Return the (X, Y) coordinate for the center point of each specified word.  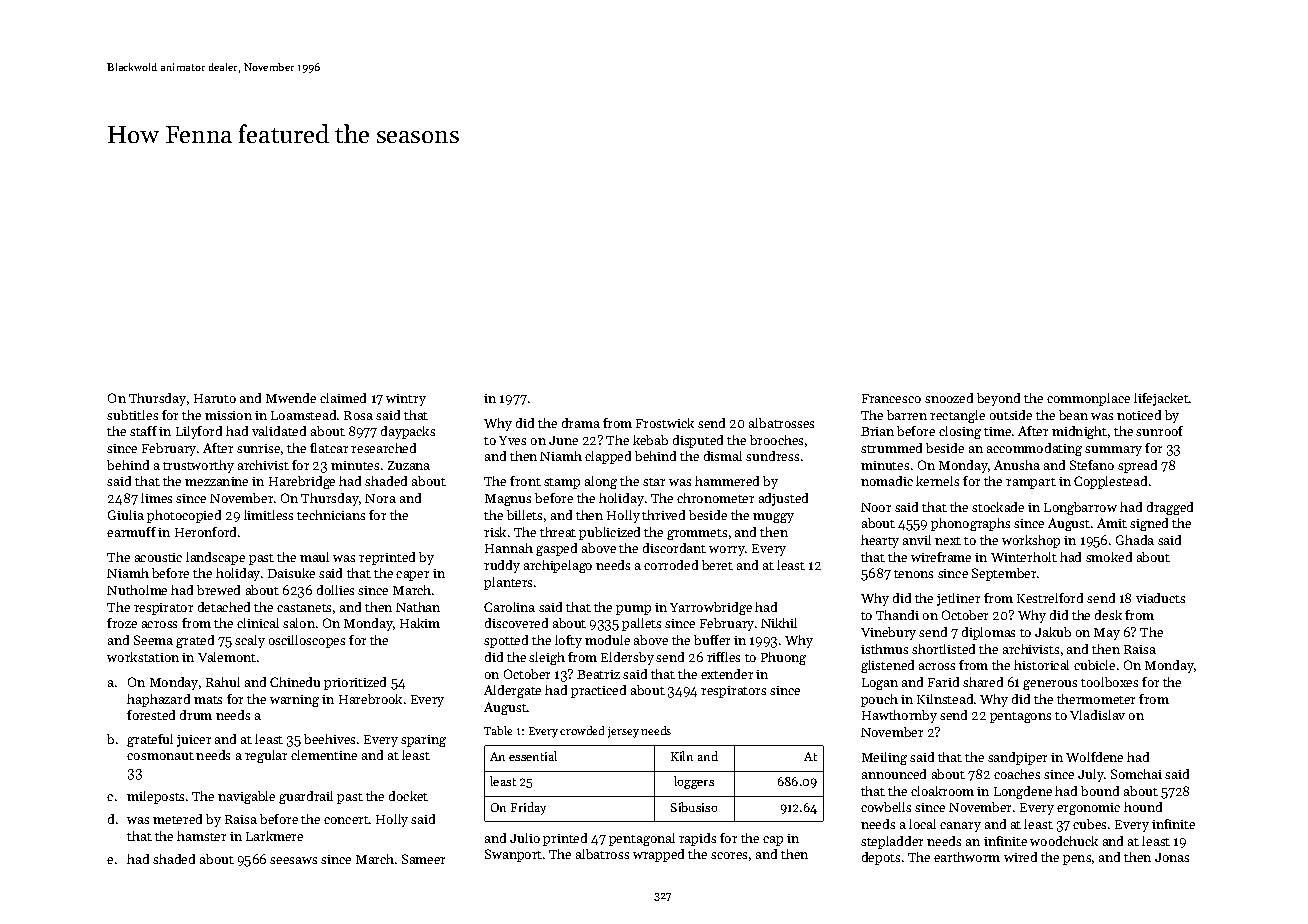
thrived (663, 515)
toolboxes (1109, 682)
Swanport (513, 855)
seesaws (293, 860)
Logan (880, 684)
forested (151, 715)
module (607, 640)
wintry (406, 400)
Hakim (420, 623)
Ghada (1135, 540)
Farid (943, 682)
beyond (998, 399)
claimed (343, 398)
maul (314, 557)
